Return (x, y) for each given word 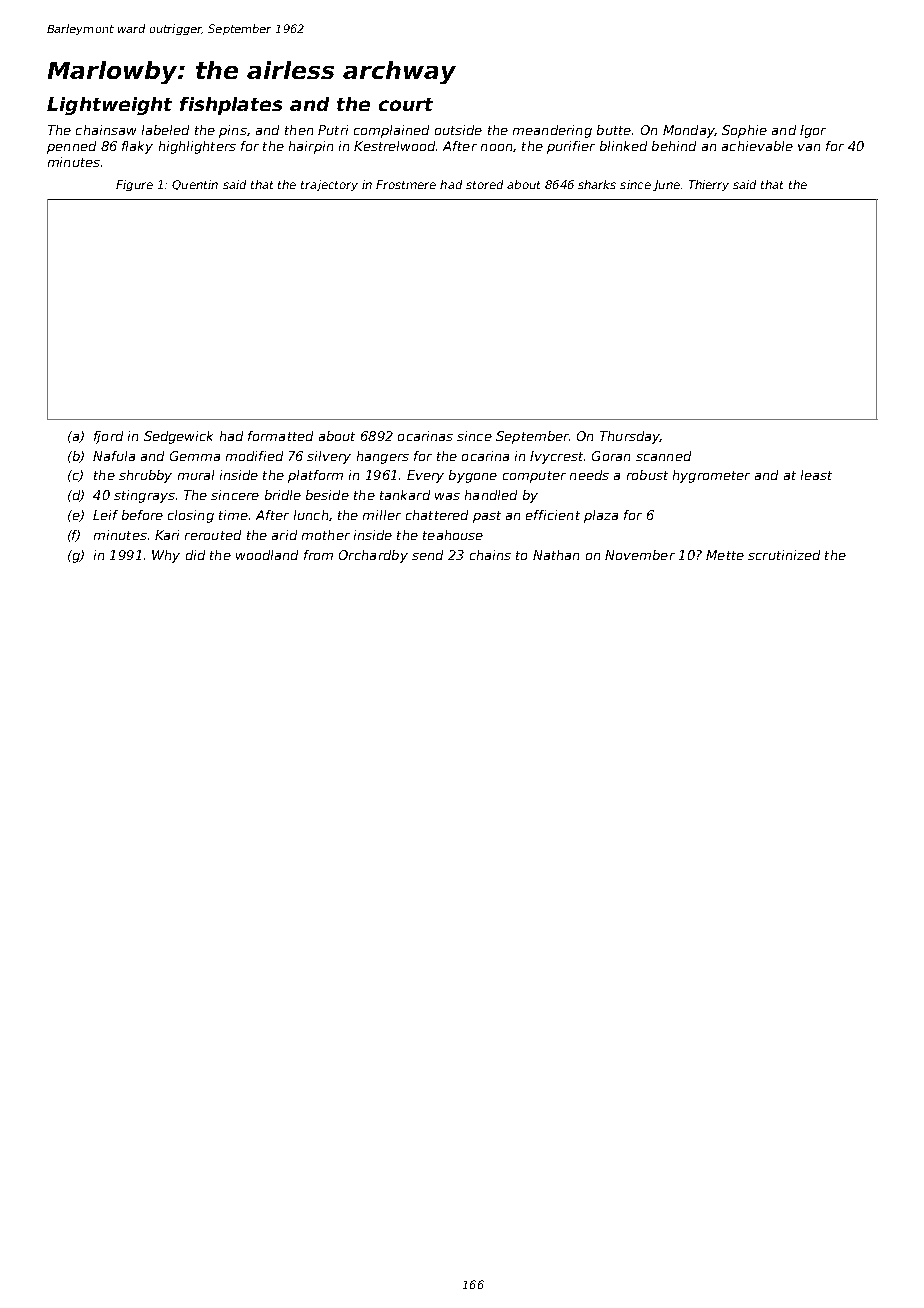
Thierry (709, 185)
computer (534, 477)
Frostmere (406, 184)
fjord (108, 437)
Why (166, 556)
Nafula (114, 456)
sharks (597, 184)
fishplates (231, 106)
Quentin (195, 185)
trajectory (329, 185)
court (406, 104)
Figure (134, 185)
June (666, 185)
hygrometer (711, 476)
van (809, 147)
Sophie (744, 131)
